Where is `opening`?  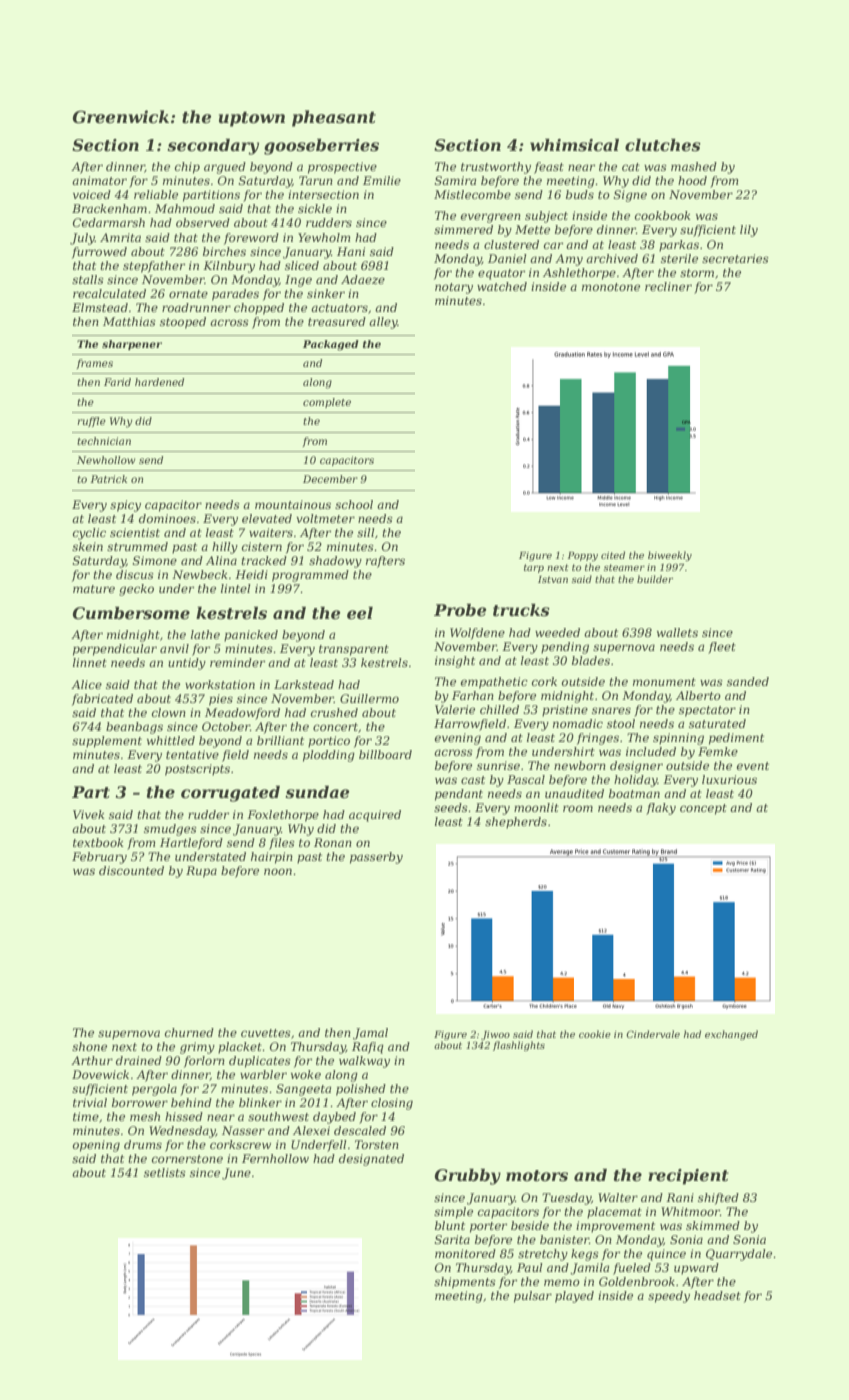 opening is located at coordinates (96, 1146).
